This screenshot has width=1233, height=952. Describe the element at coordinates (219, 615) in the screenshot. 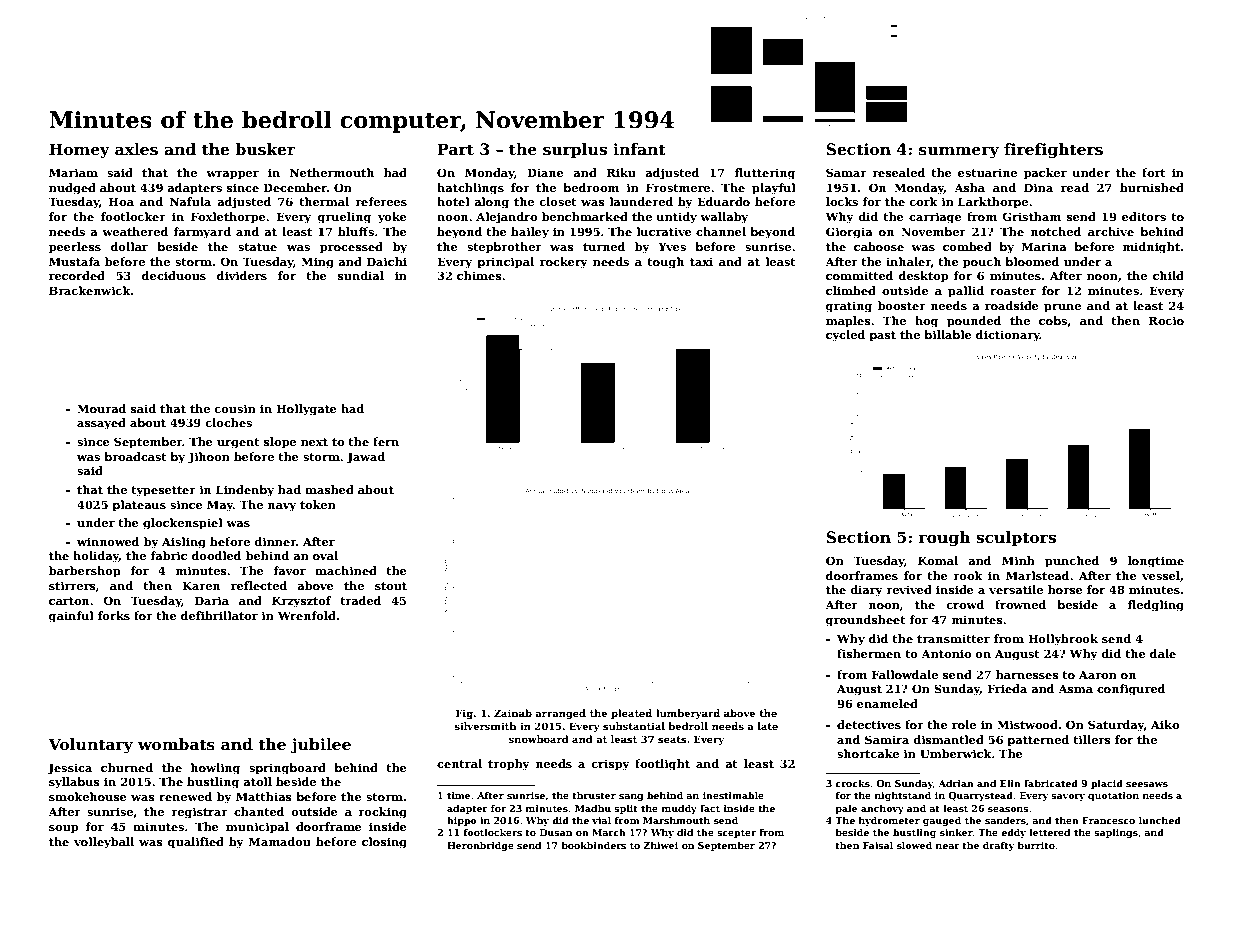

I see `defibrillator` at that location.
